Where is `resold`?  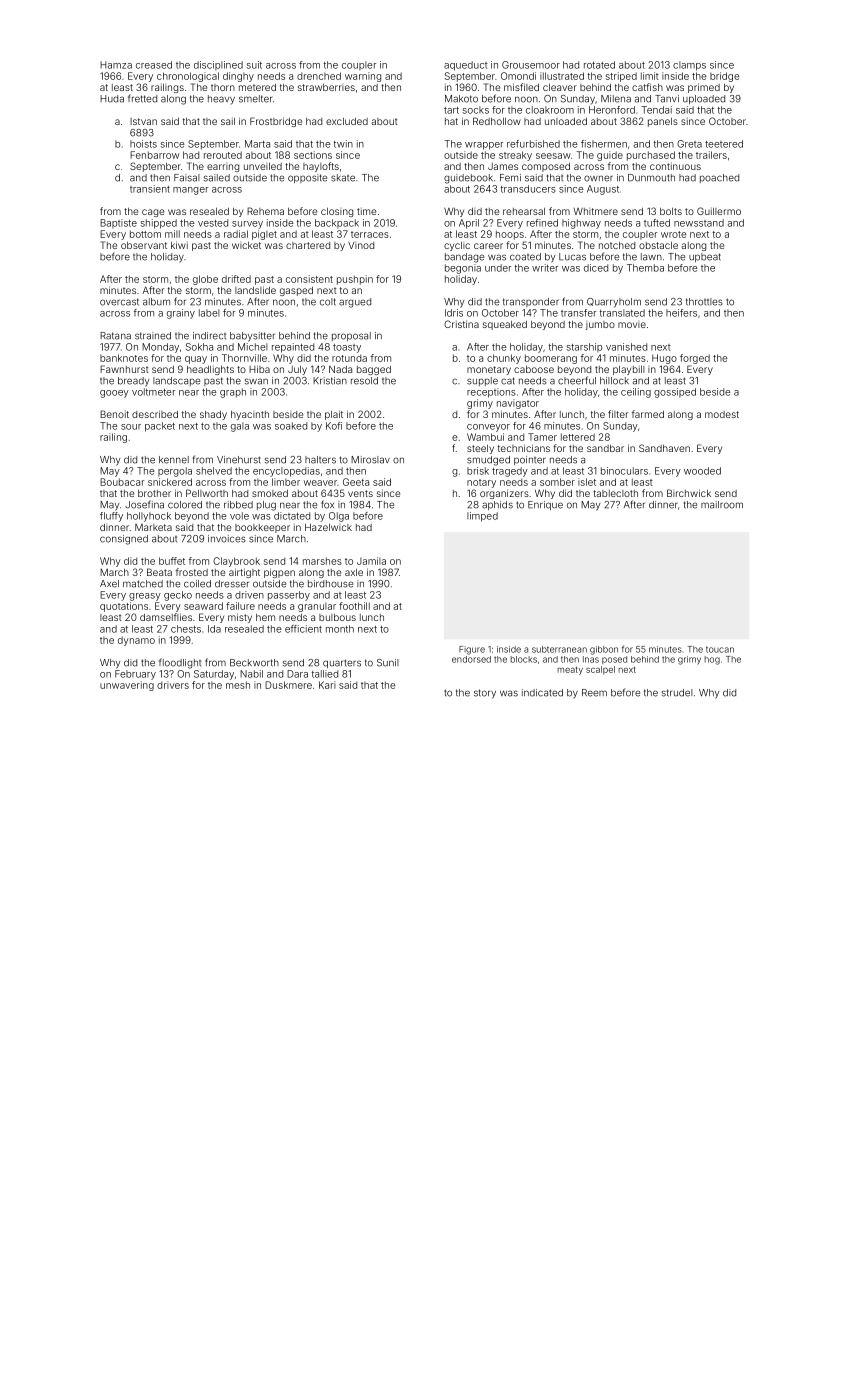 resold is located at coordinates (364, 381).
